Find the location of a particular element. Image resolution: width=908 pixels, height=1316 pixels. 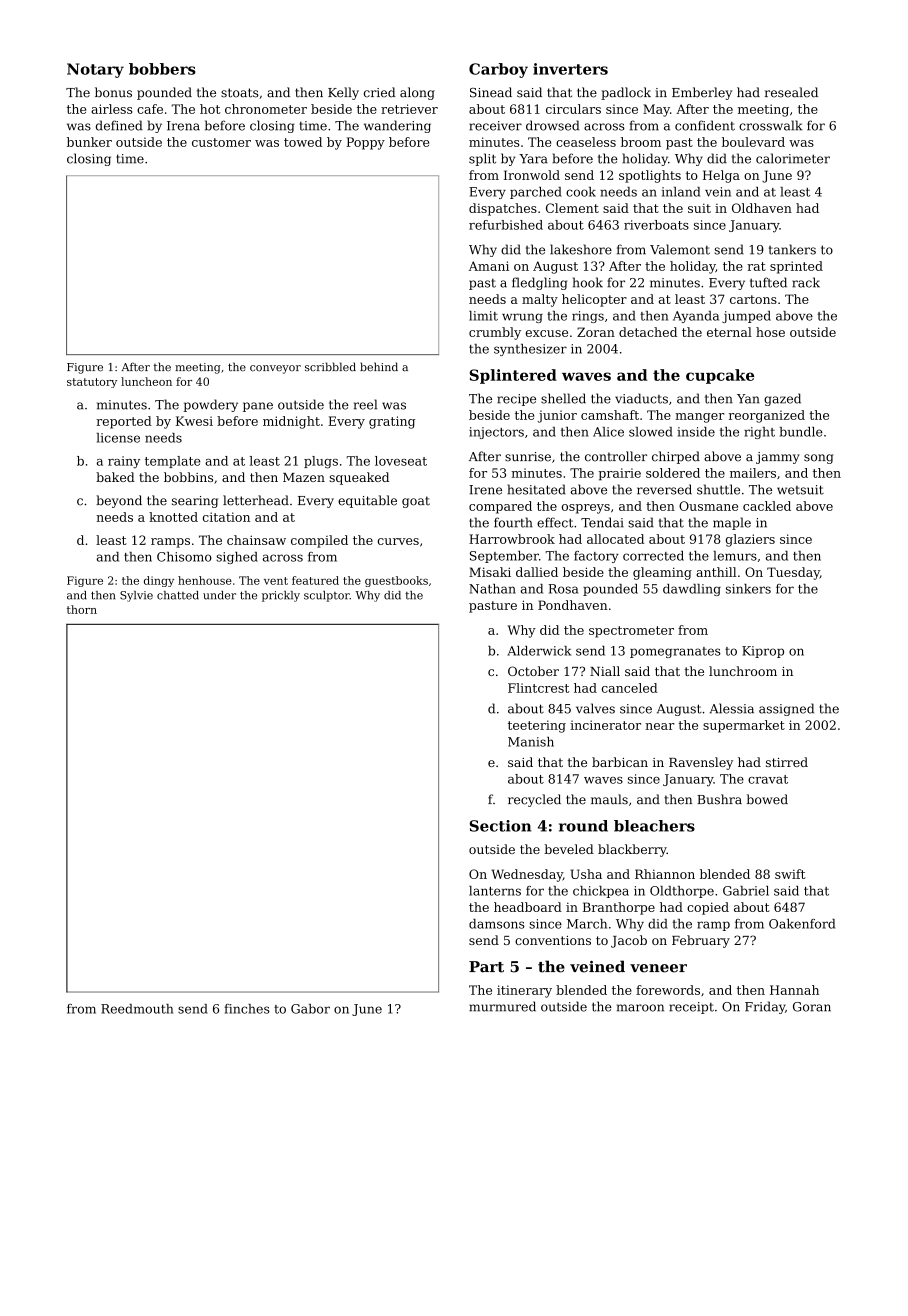

Reedmouth is located at coordinates (137, 1009).
